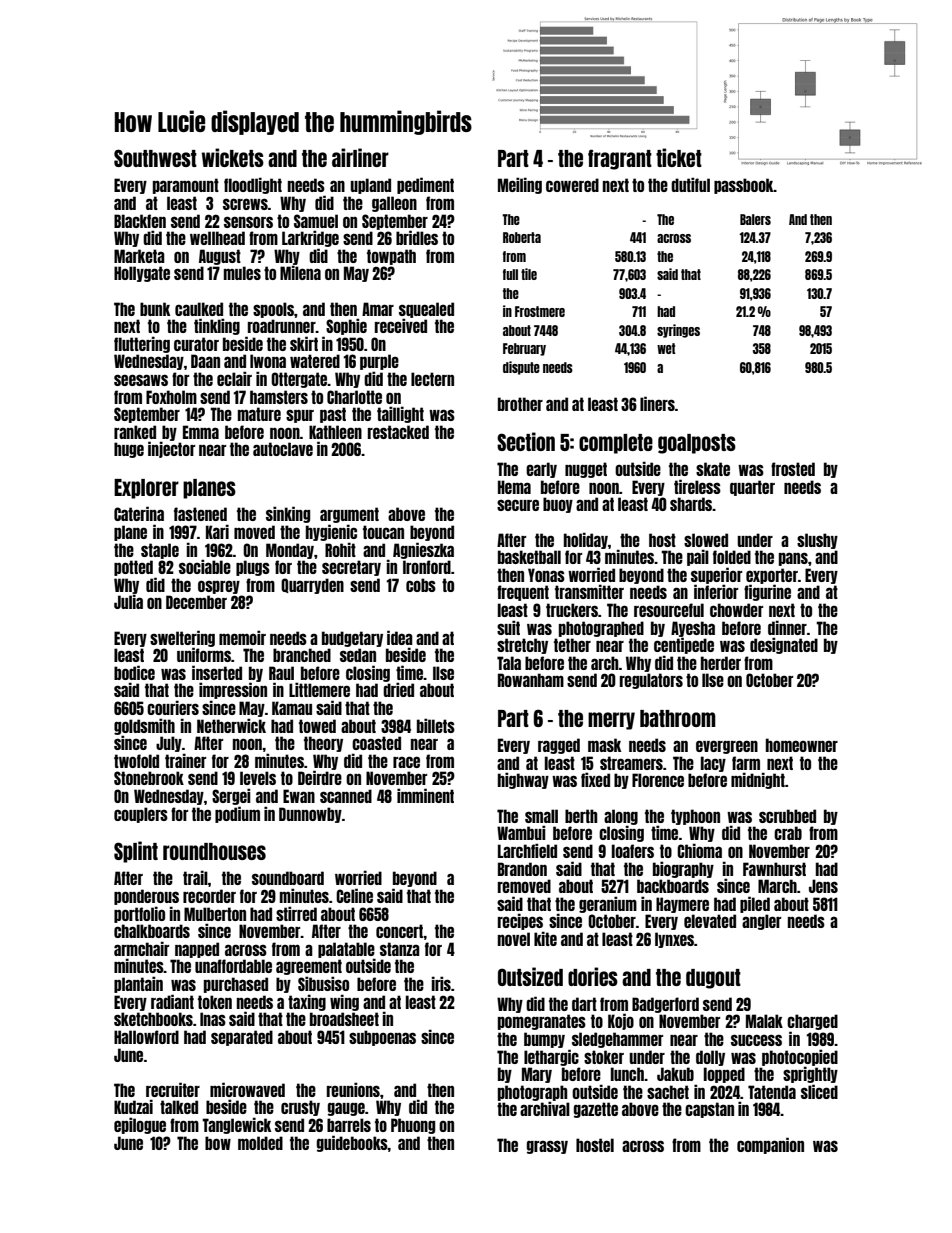  I want to click on dispute, so click(521, 368).
